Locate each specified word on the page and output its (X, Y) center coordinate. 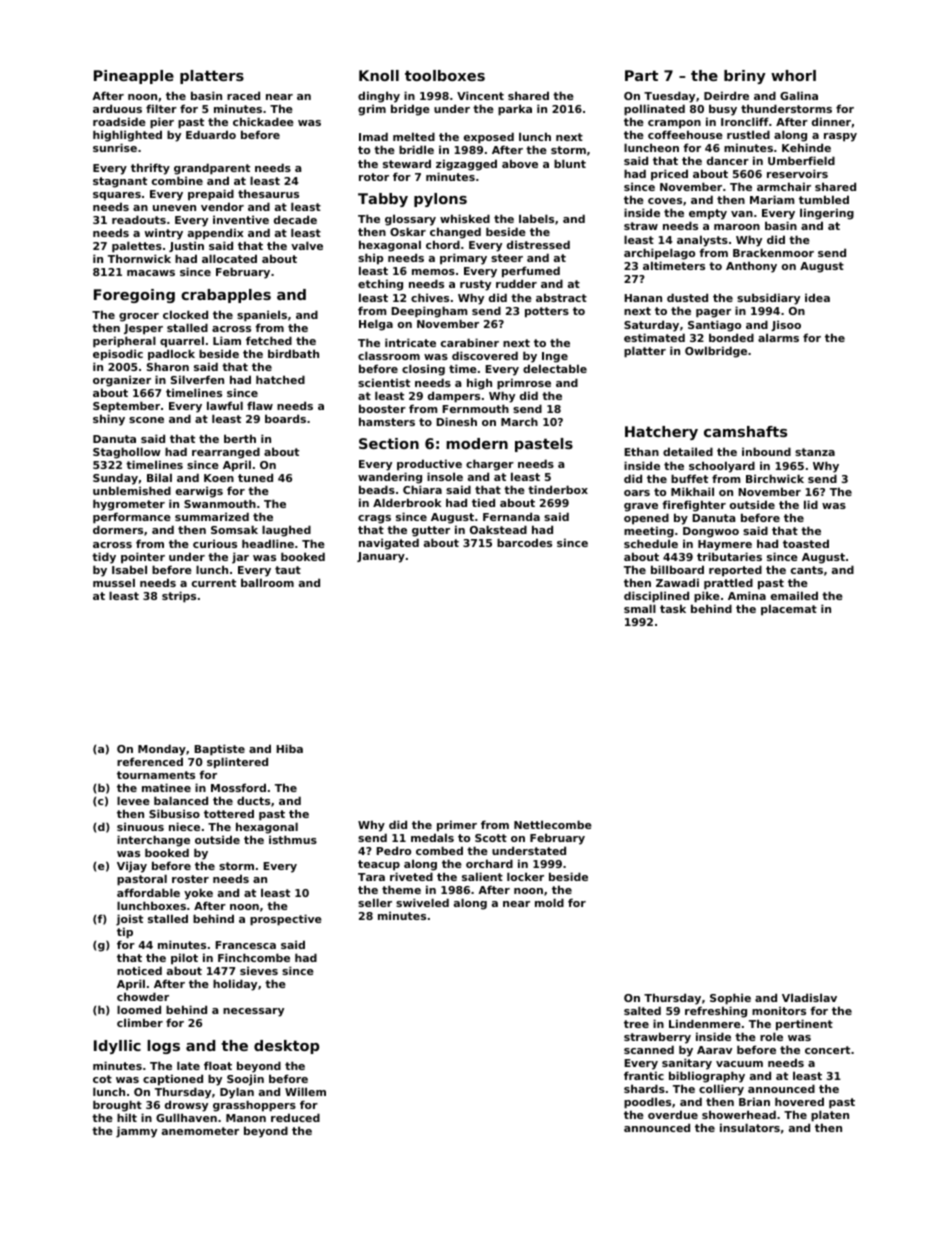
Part (641, 75)
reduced (295, 1117)
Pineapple (134, 77)
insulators (750, 1127)
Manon (246, 1118)
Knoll (379, 75)
